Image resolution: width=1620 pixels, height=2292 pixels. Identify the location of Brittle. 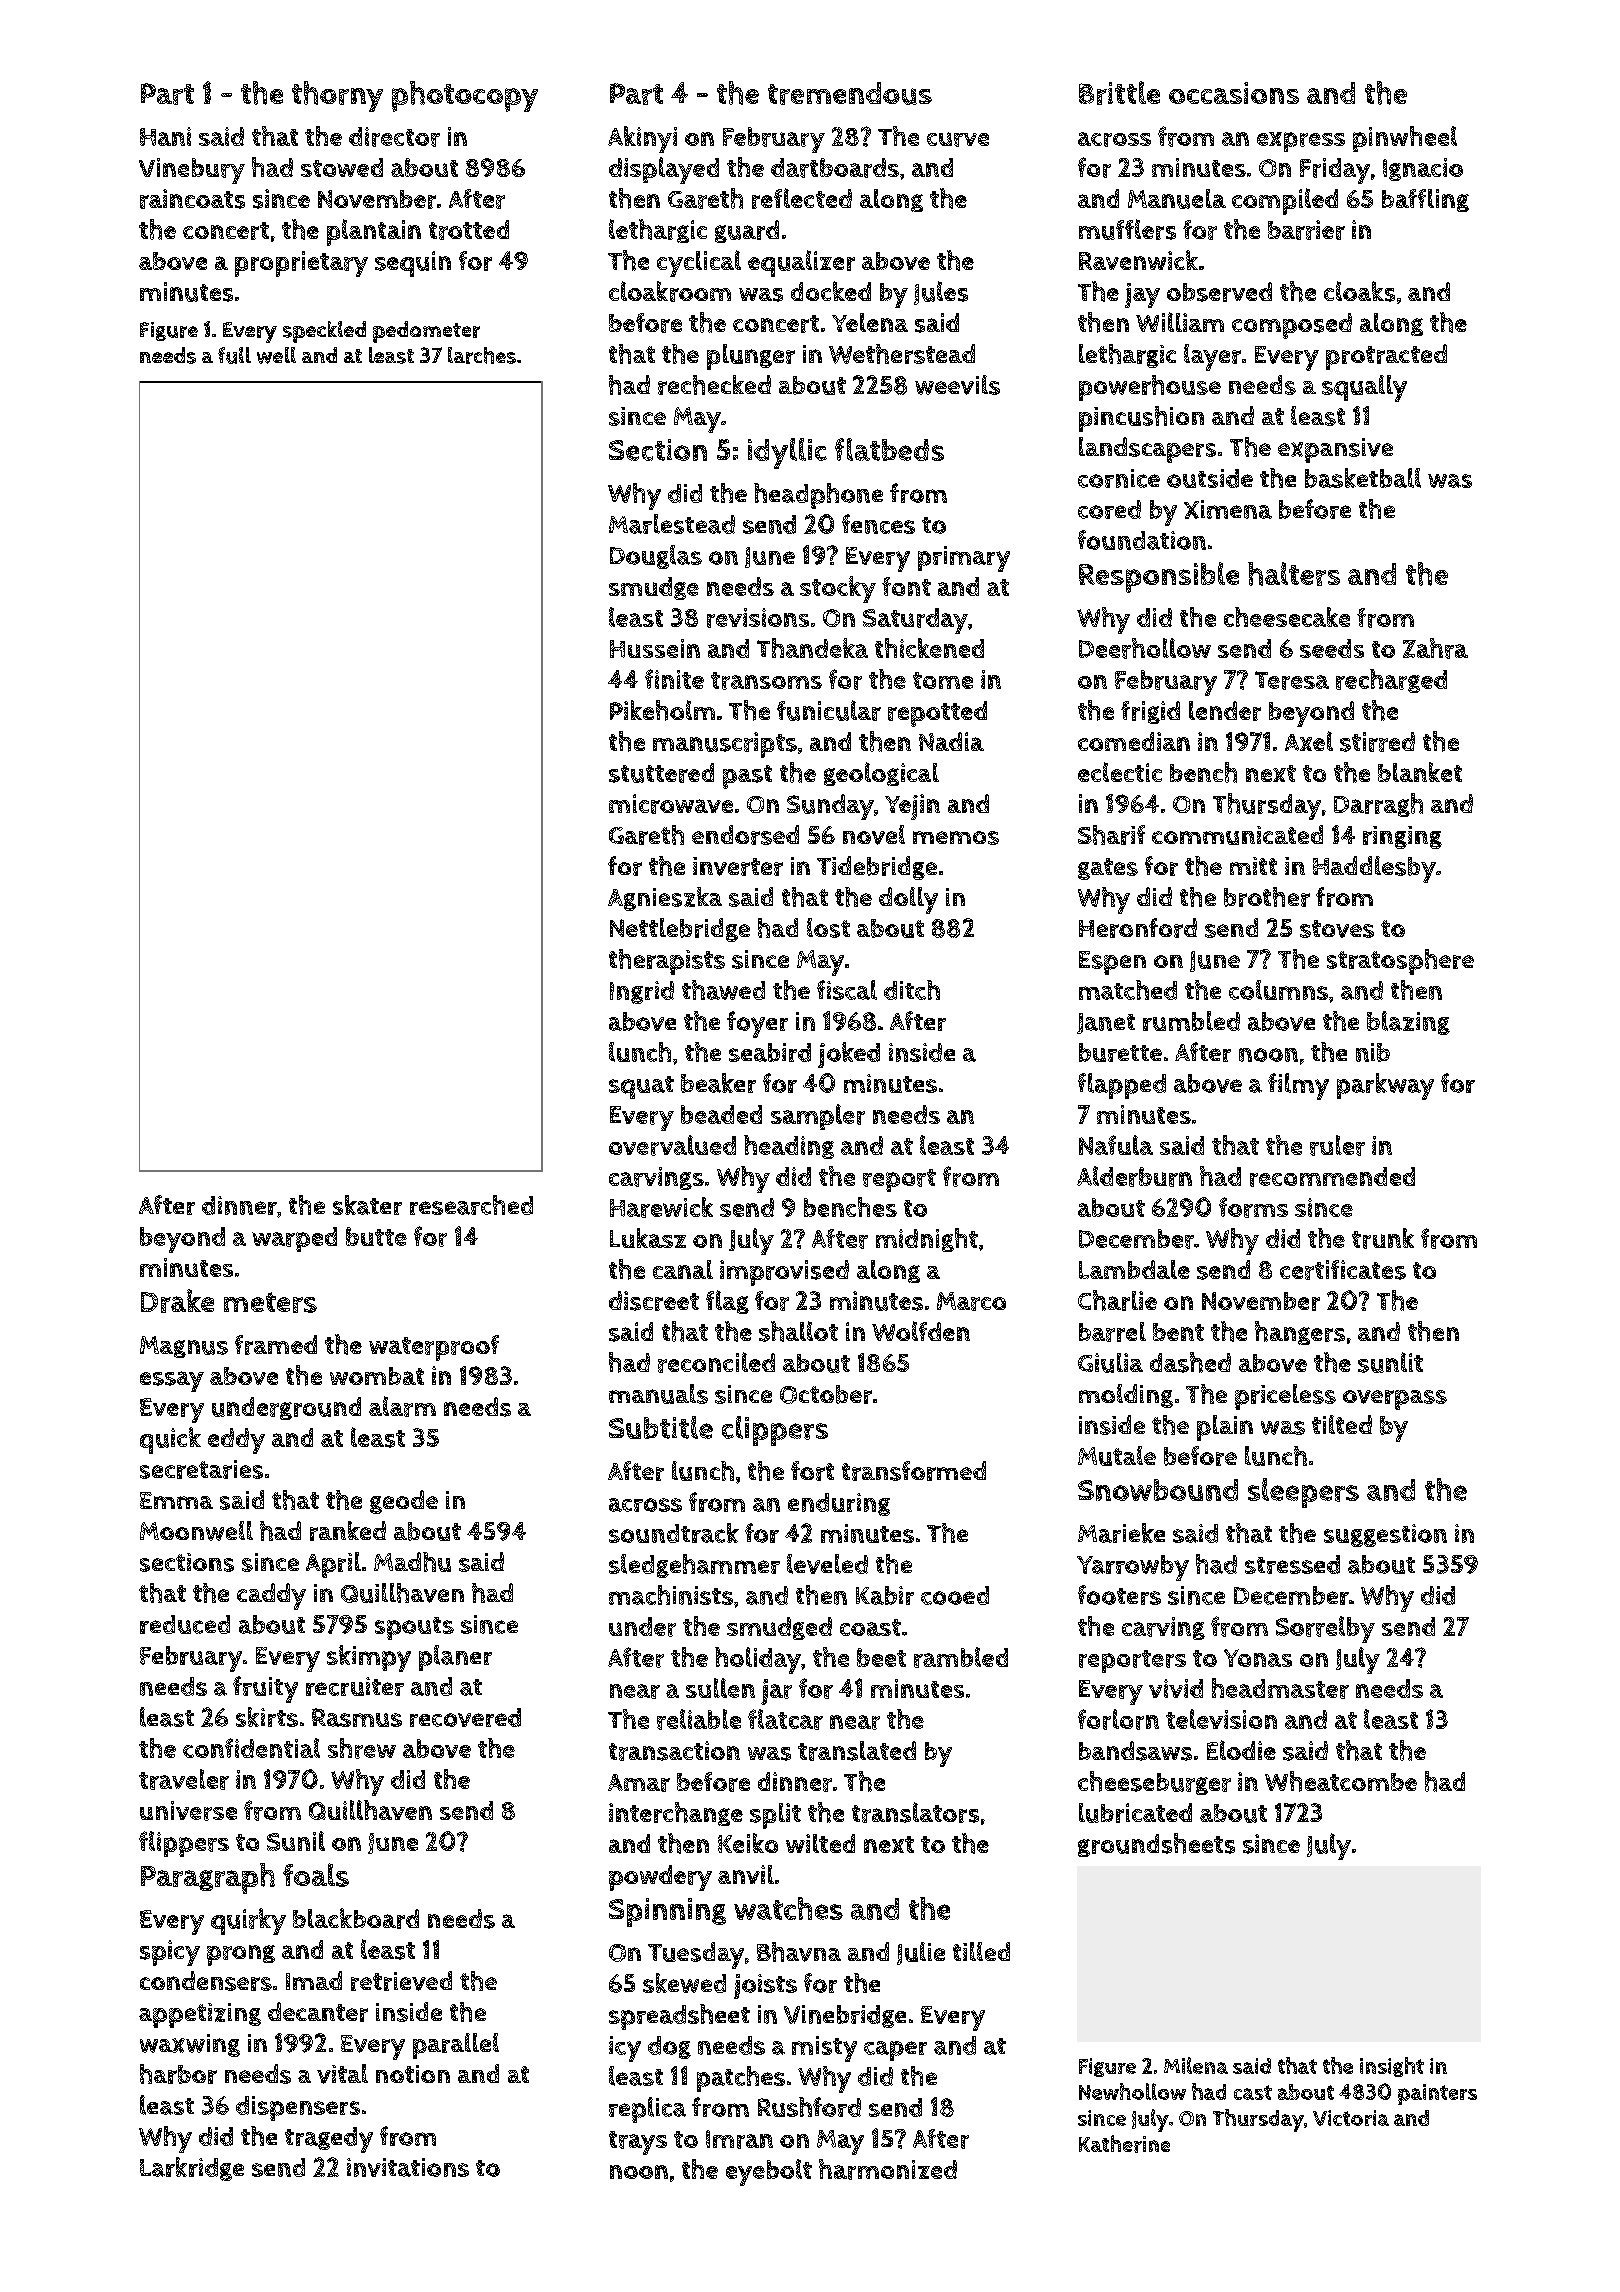
(1119, 93).
